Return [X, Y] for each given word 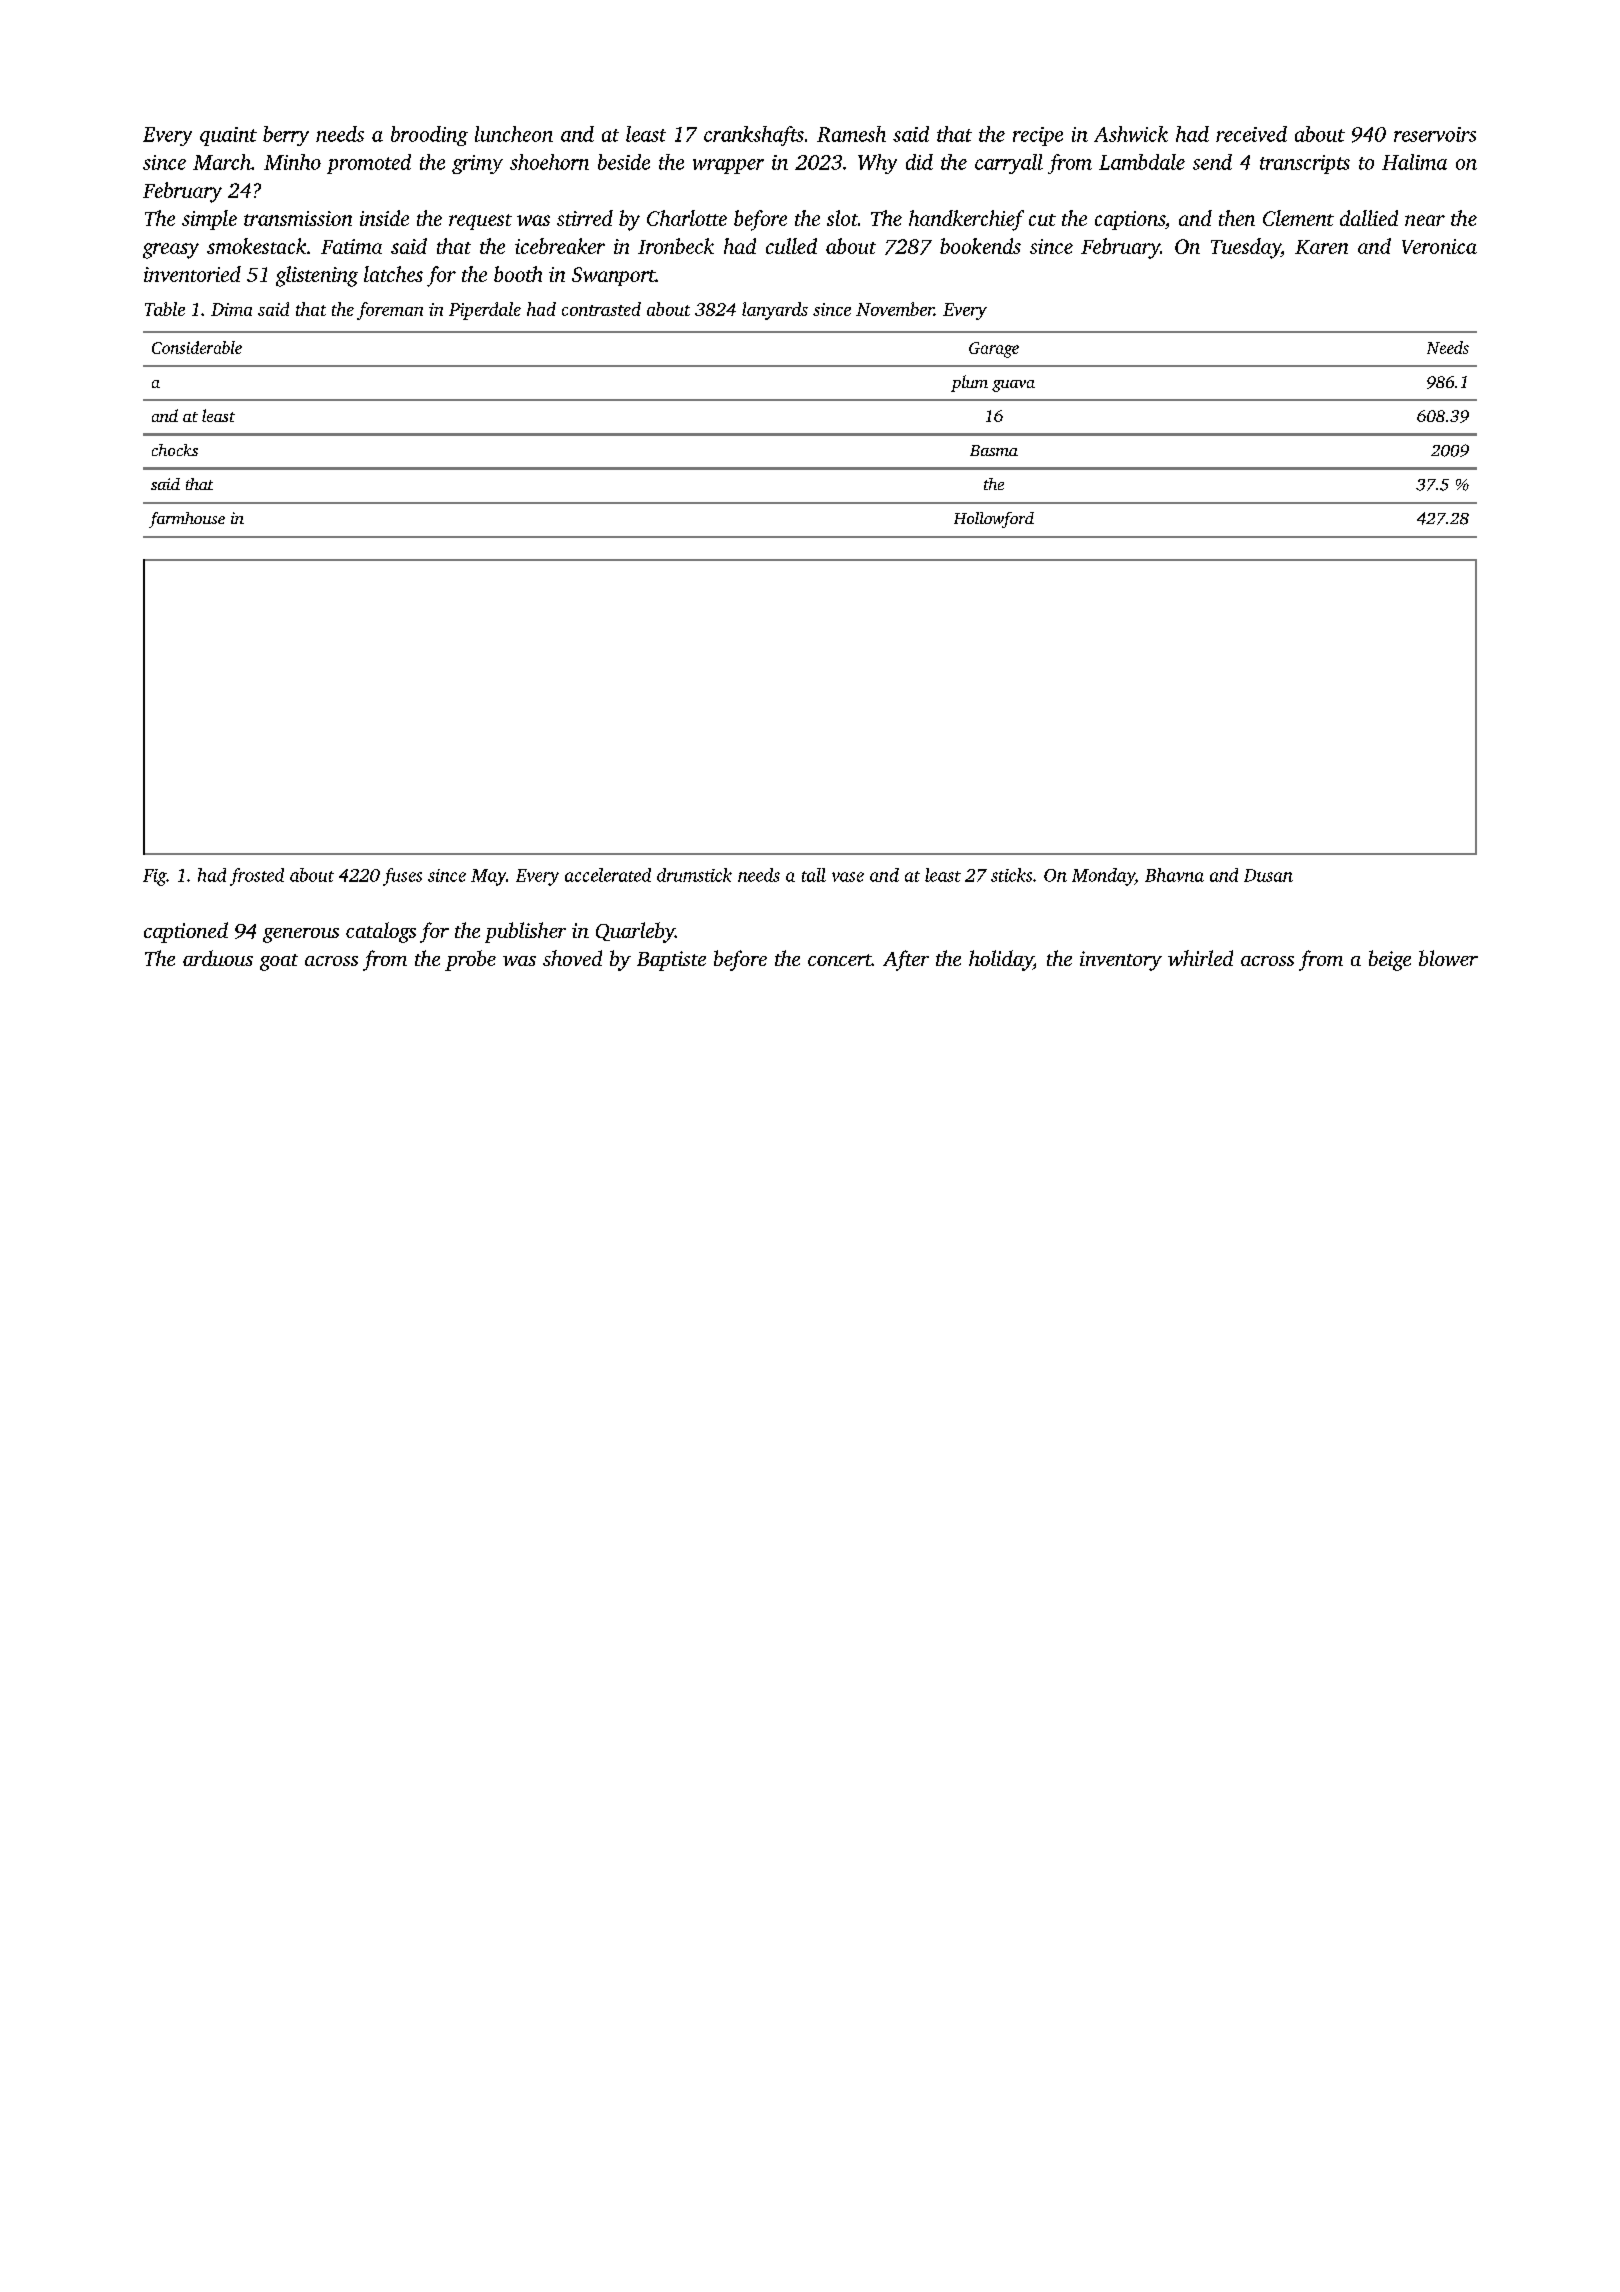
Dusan [1268, 875]
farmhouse [187, 520]
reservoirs [1435, 134]
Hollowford [994, 520]
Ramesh [851, 134]
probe [470, 960]
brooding [429, 136]
